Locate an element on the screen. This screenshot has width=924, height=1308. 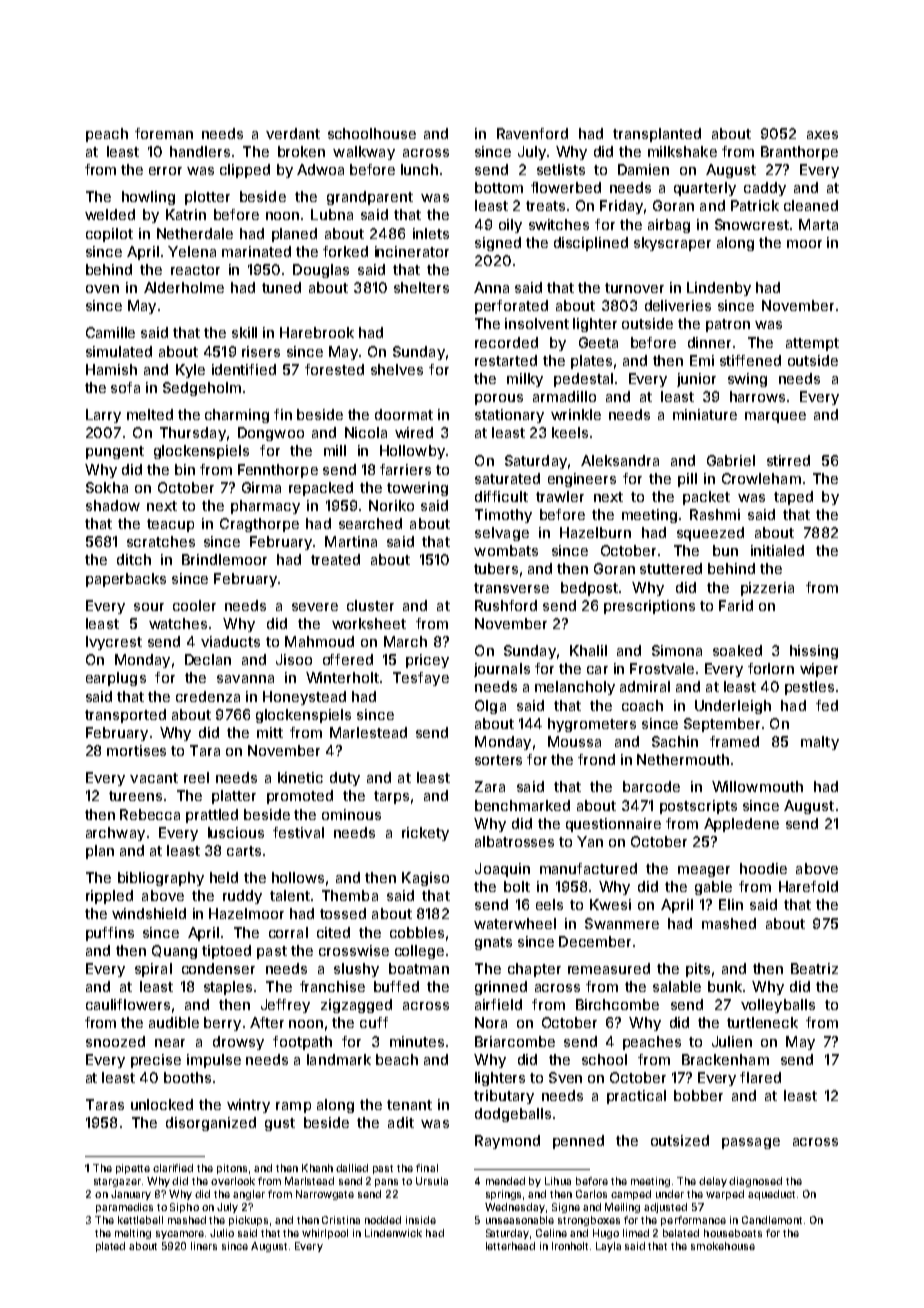
searched is located at coordinates (370, 523).
